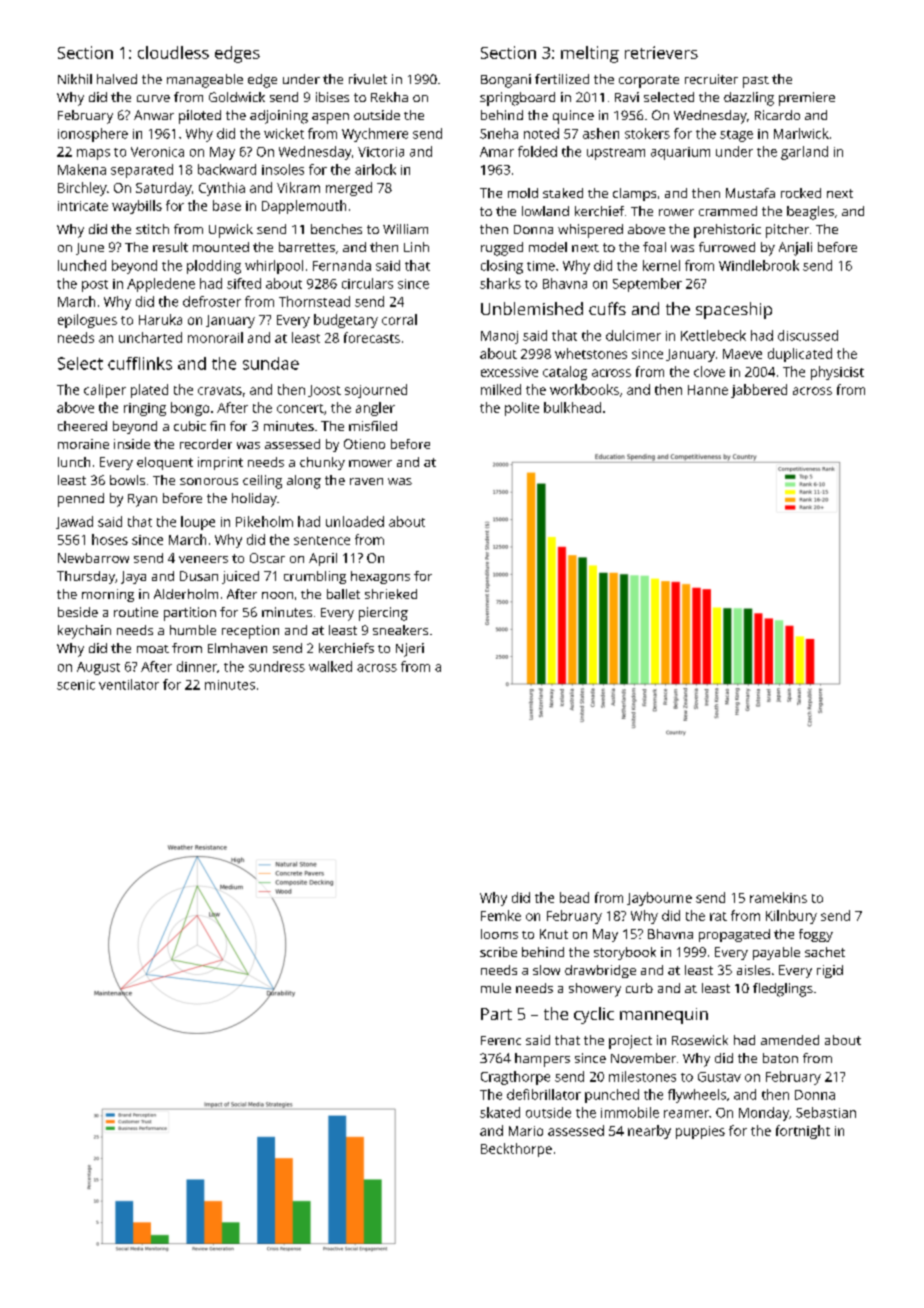  I want to click on ramekins, so click(778, 897).
